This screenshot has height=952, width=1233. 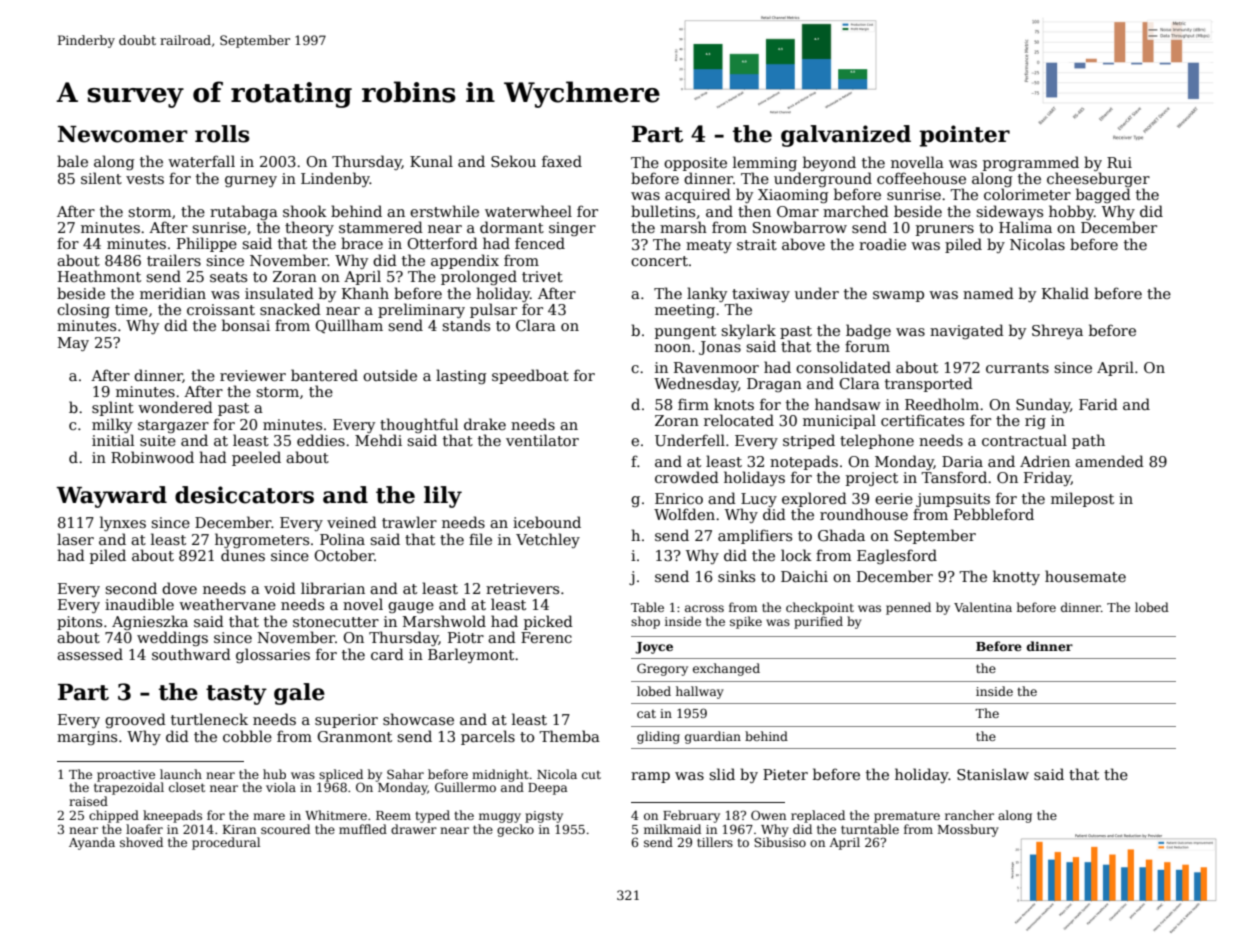 I want to click on chipped, so click(x=114, y=816).
